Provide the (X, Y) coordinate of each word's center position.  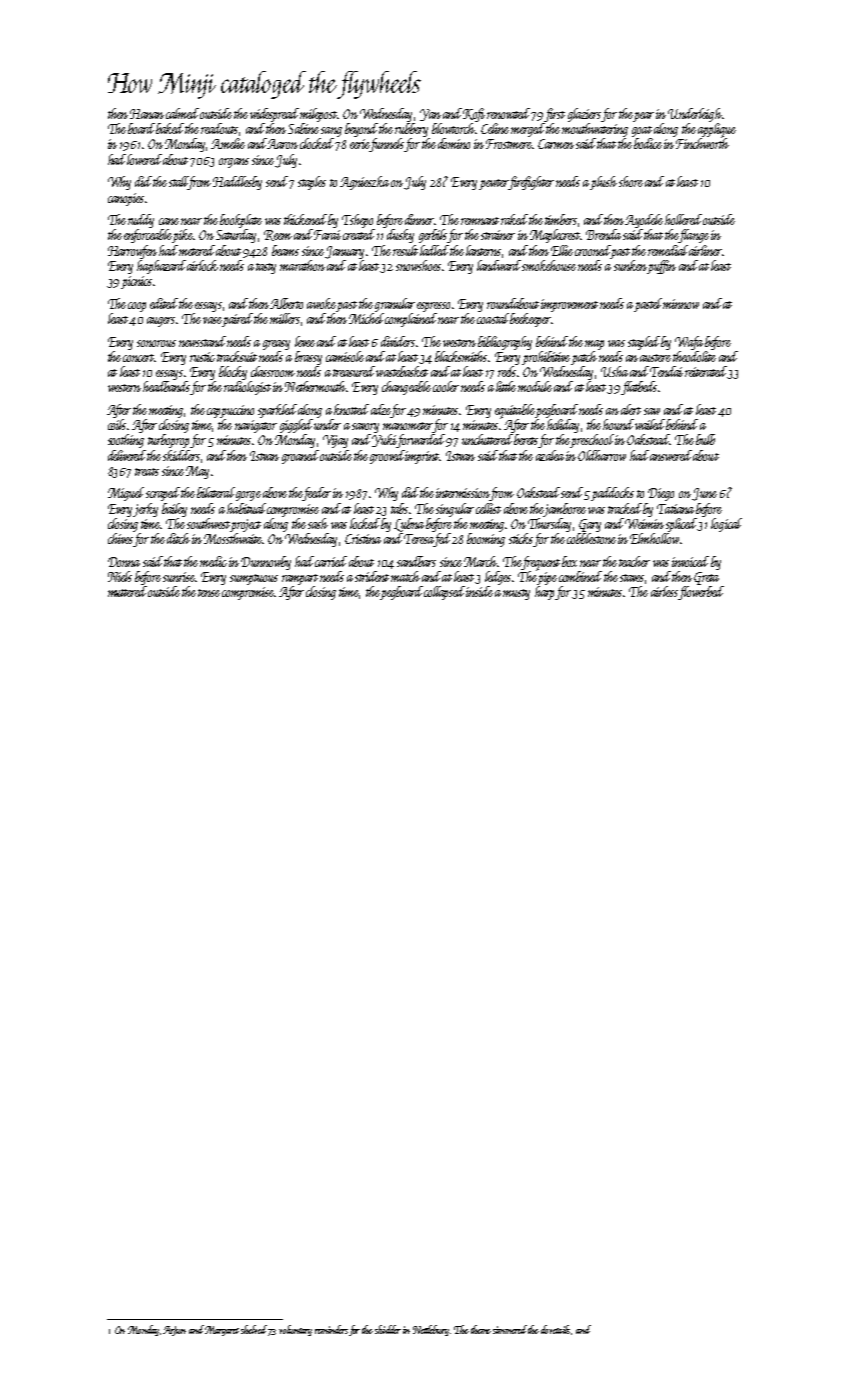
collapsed (444, 593)
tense (209, 593)
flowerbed (701, 593)
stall (179, 183)
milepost (319, 115)
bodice (648, 143)
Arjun (174, 1331)
